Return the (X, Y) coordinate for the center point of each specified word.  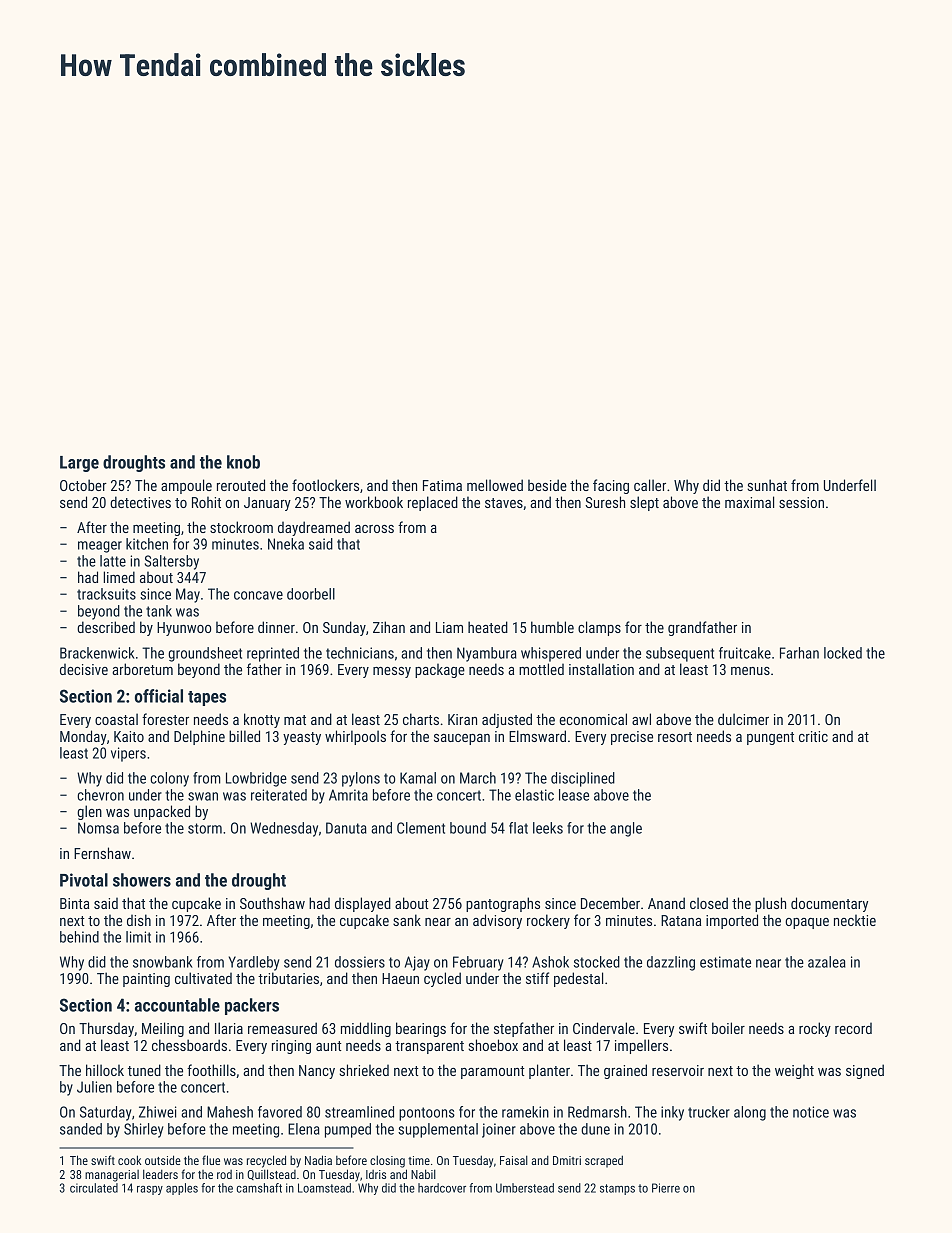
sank (407, 920)
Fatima (442, 485)
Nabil (423, 1174)
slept (644, 503)
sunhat (767, 485)
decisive (84, 669)
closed (709, 903)
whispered (551, 654)
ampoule (186, 486)
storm (205, 828)
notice (811, 1112)
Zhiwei (158, 1112)
